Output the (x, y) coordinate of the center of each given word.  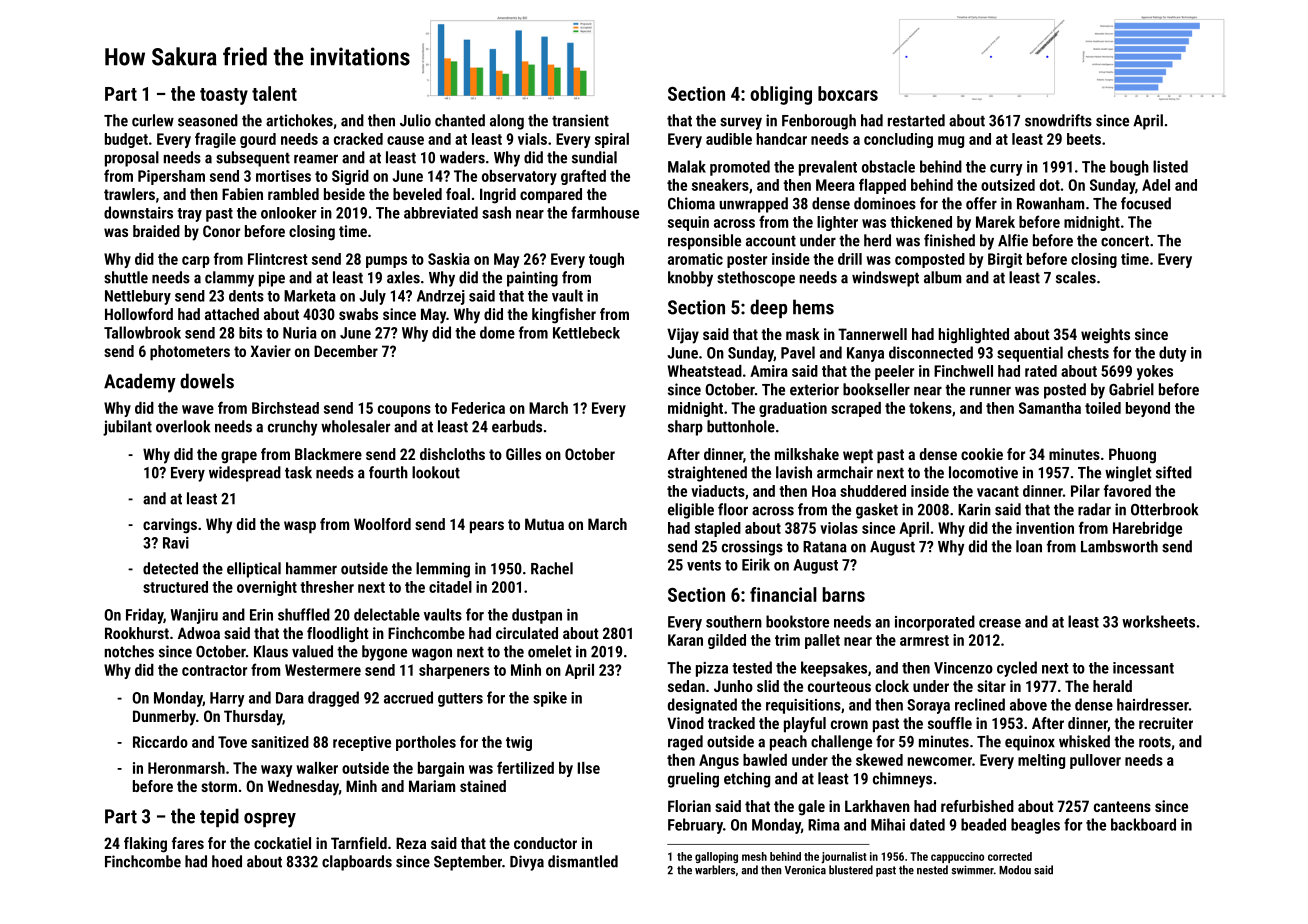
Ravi (176, 543)
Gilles (523, 454)
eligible (691, 511)
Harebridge (1147, 529)
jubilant (127, 428)
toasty (224, 96)
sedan (686, 686)
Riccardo (160, 742)
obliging (781, 95)
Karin (974, 509)
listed (1170, 166)
